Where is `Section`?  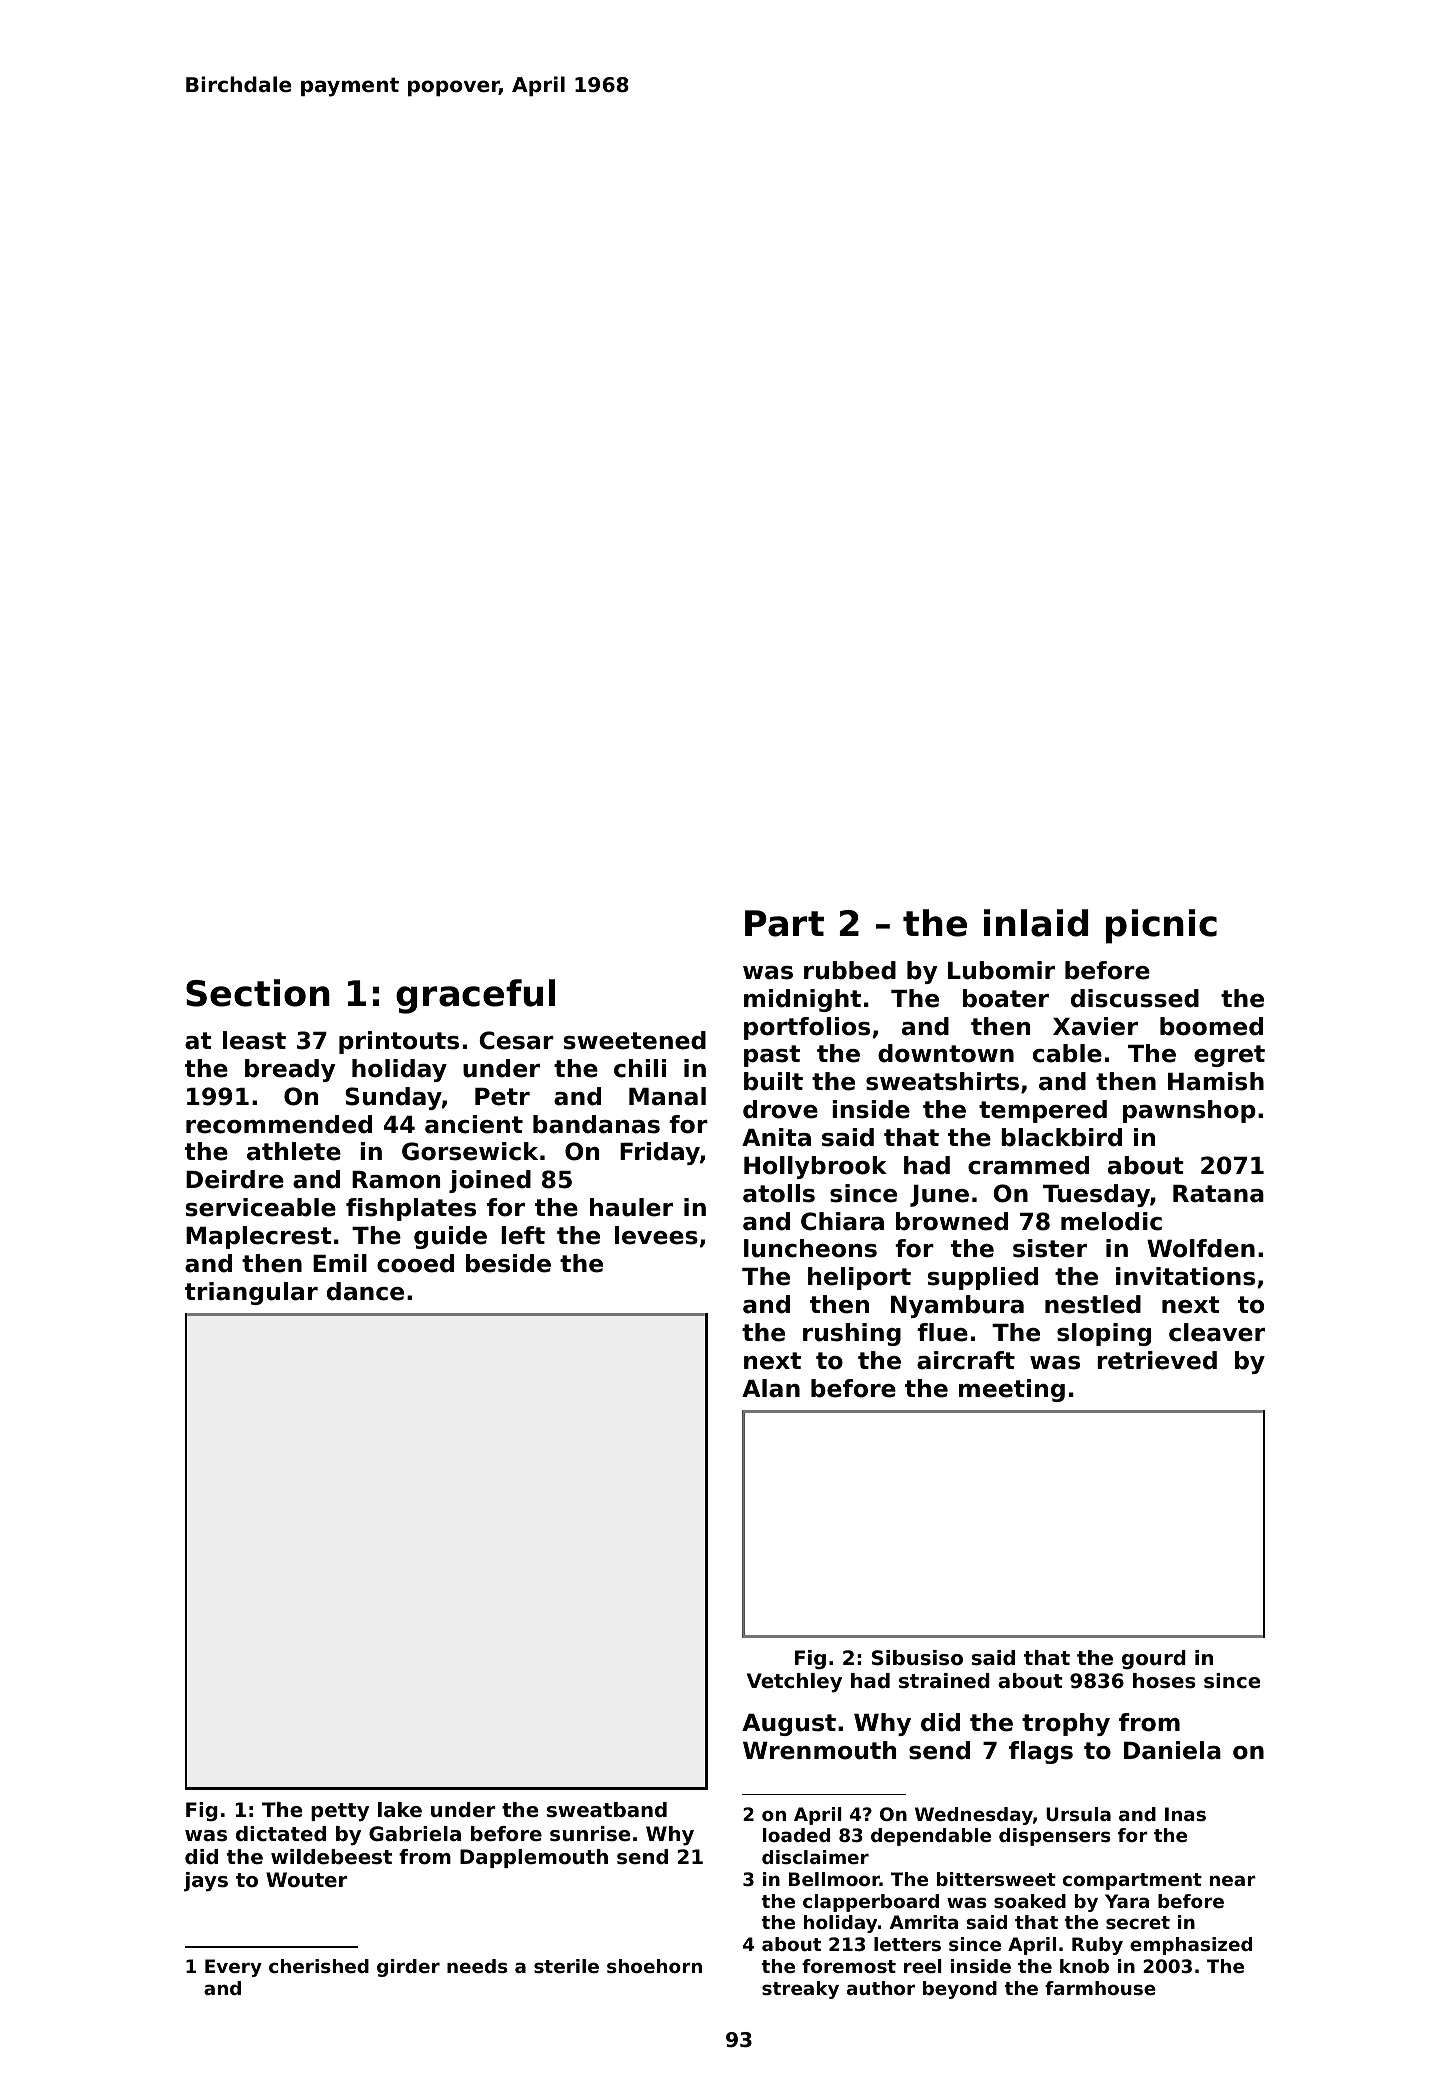
Section is located at coordinates (258, 993).
